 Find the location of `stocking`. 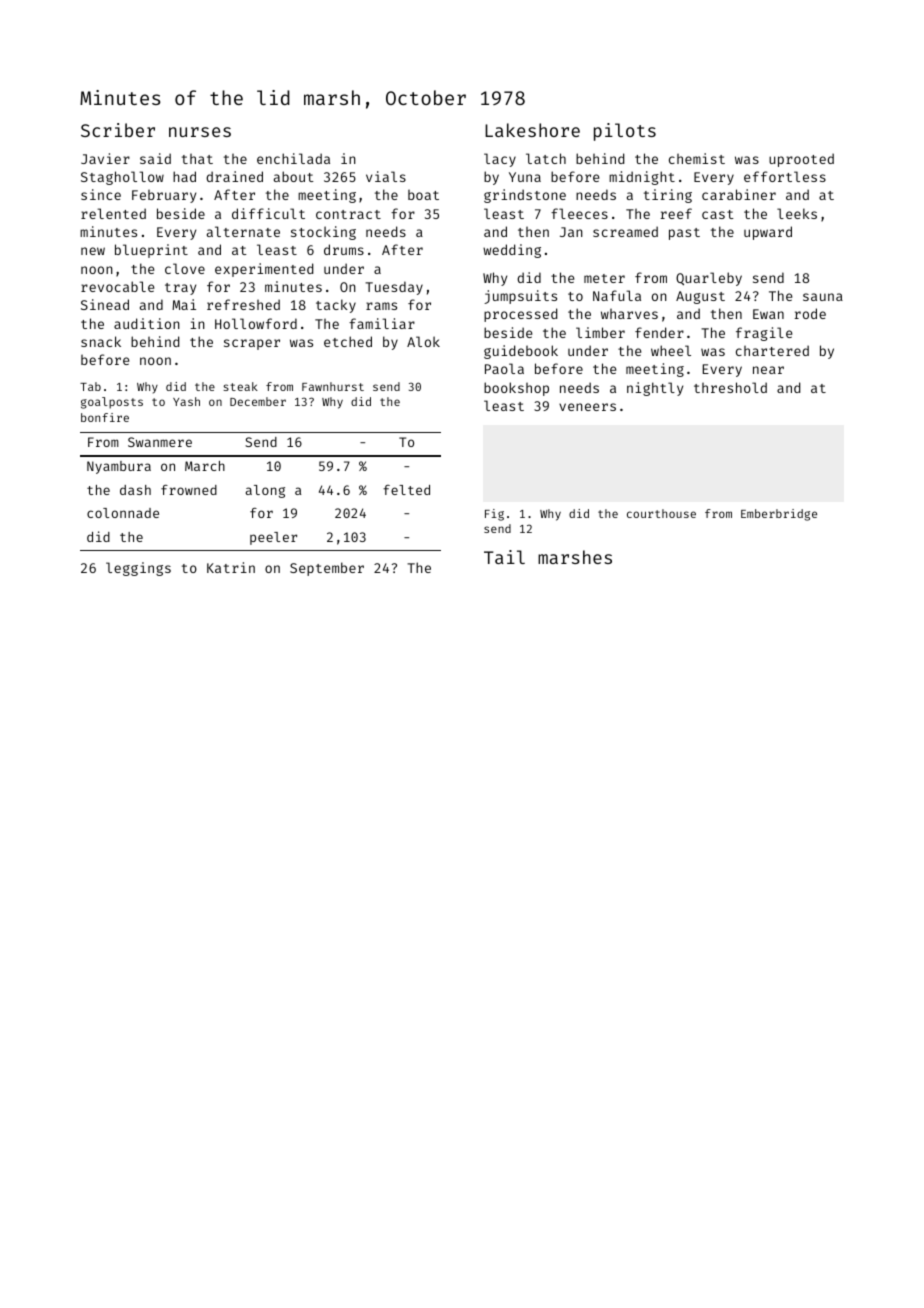

stocking is located at coordinates (323, 233).
